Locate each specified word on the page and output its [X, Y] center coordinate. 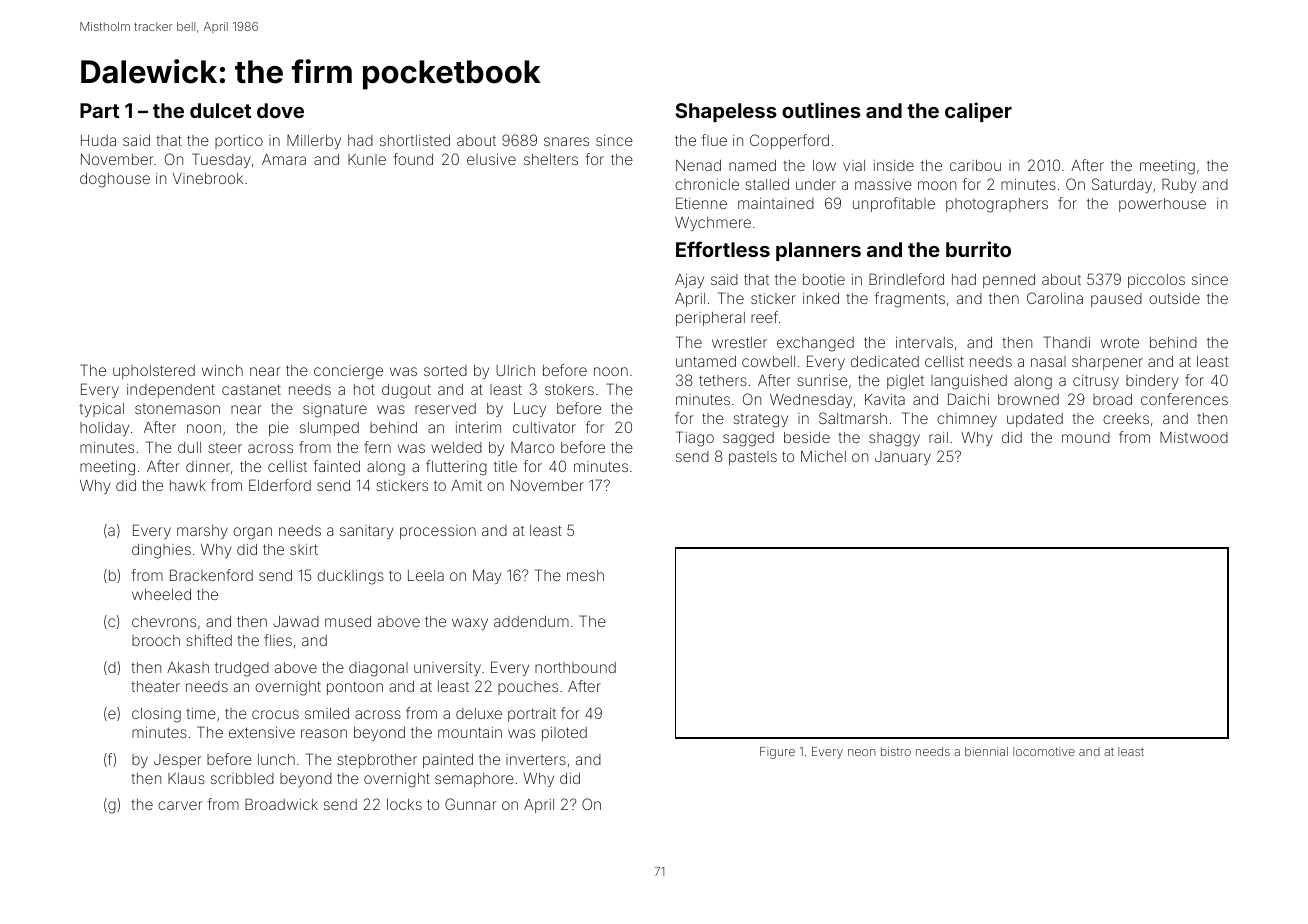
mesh [585, 575]
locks [404, 804]
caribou [975, 165]
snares [566, 141]
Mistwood [1194, 437]
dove [280, 110]
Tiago [695, 439]
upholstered [154, 372]
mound [1086, 437]
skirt [304, 549]
